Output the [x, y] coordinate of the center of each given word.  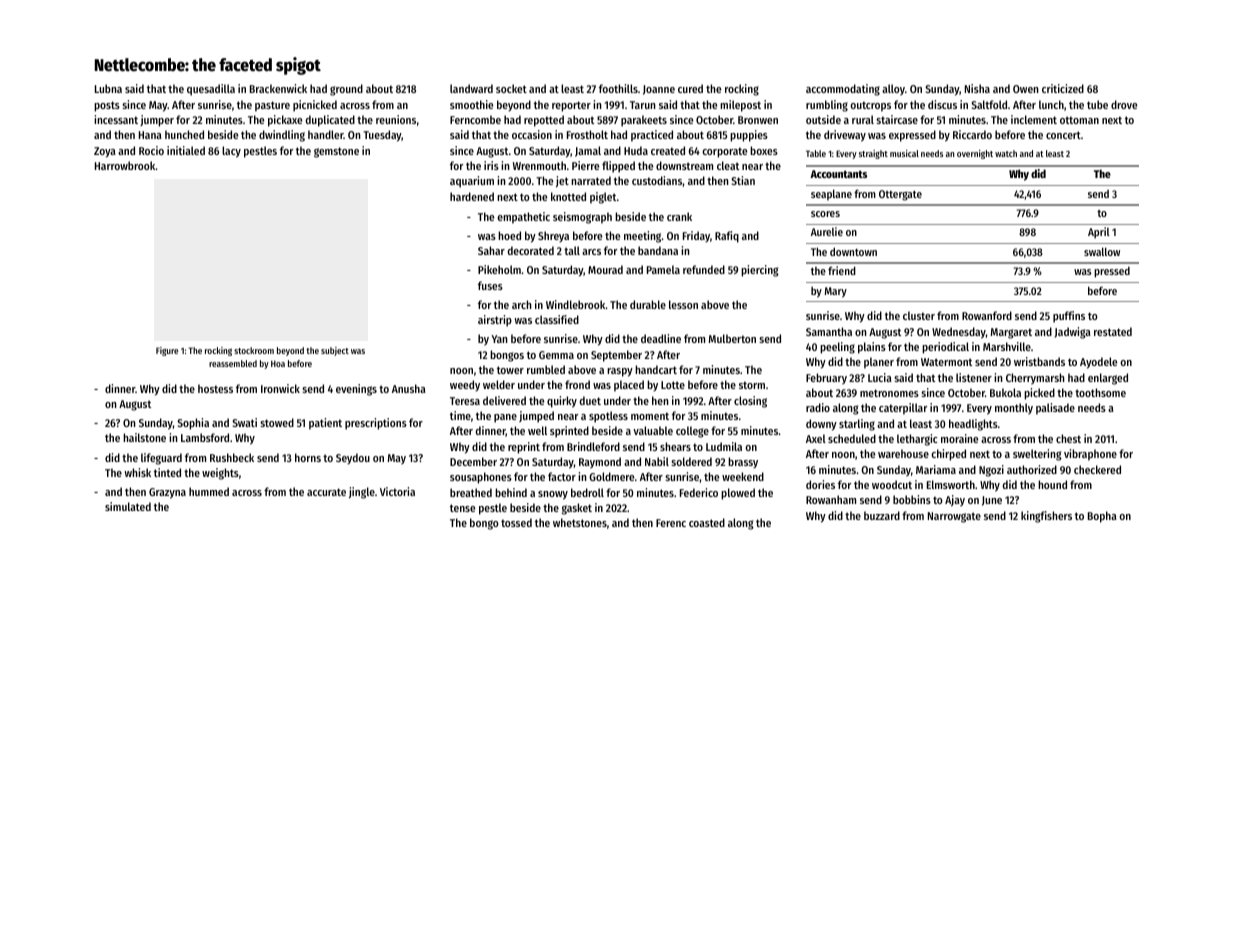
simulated [128, 506]
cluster [919, 315]
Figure [167, 351]
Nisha [977, 88]
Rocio [151, 150]
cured [690, 88]
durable [648, 304]
